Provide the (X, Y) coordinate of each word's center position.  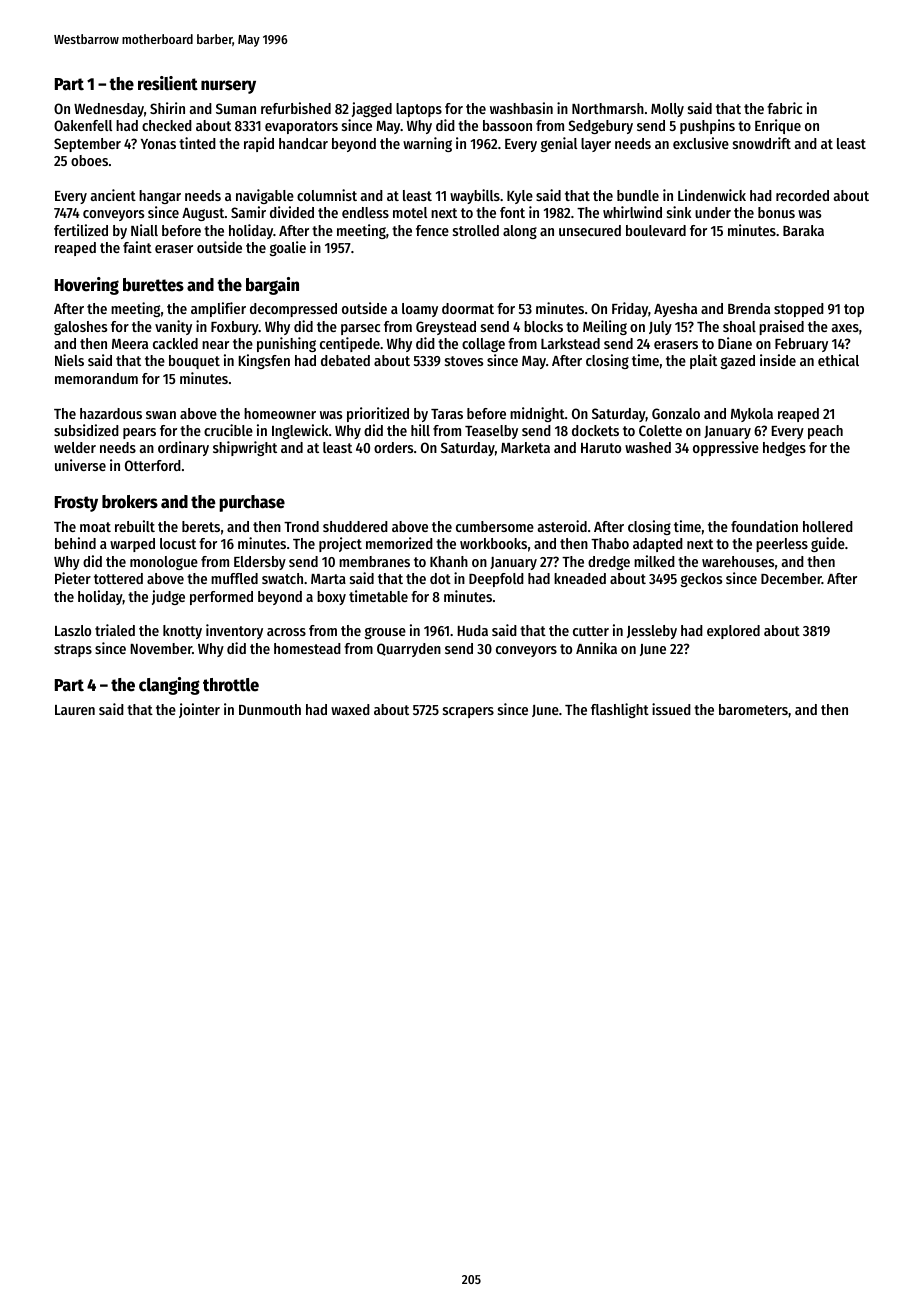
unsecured (590, 230)
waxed (350, 709)
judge (168, 597)
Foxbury (235, 328)
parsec (360, 329)
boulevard (656, 230)
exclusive (701, 143)
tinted (197, 143)
